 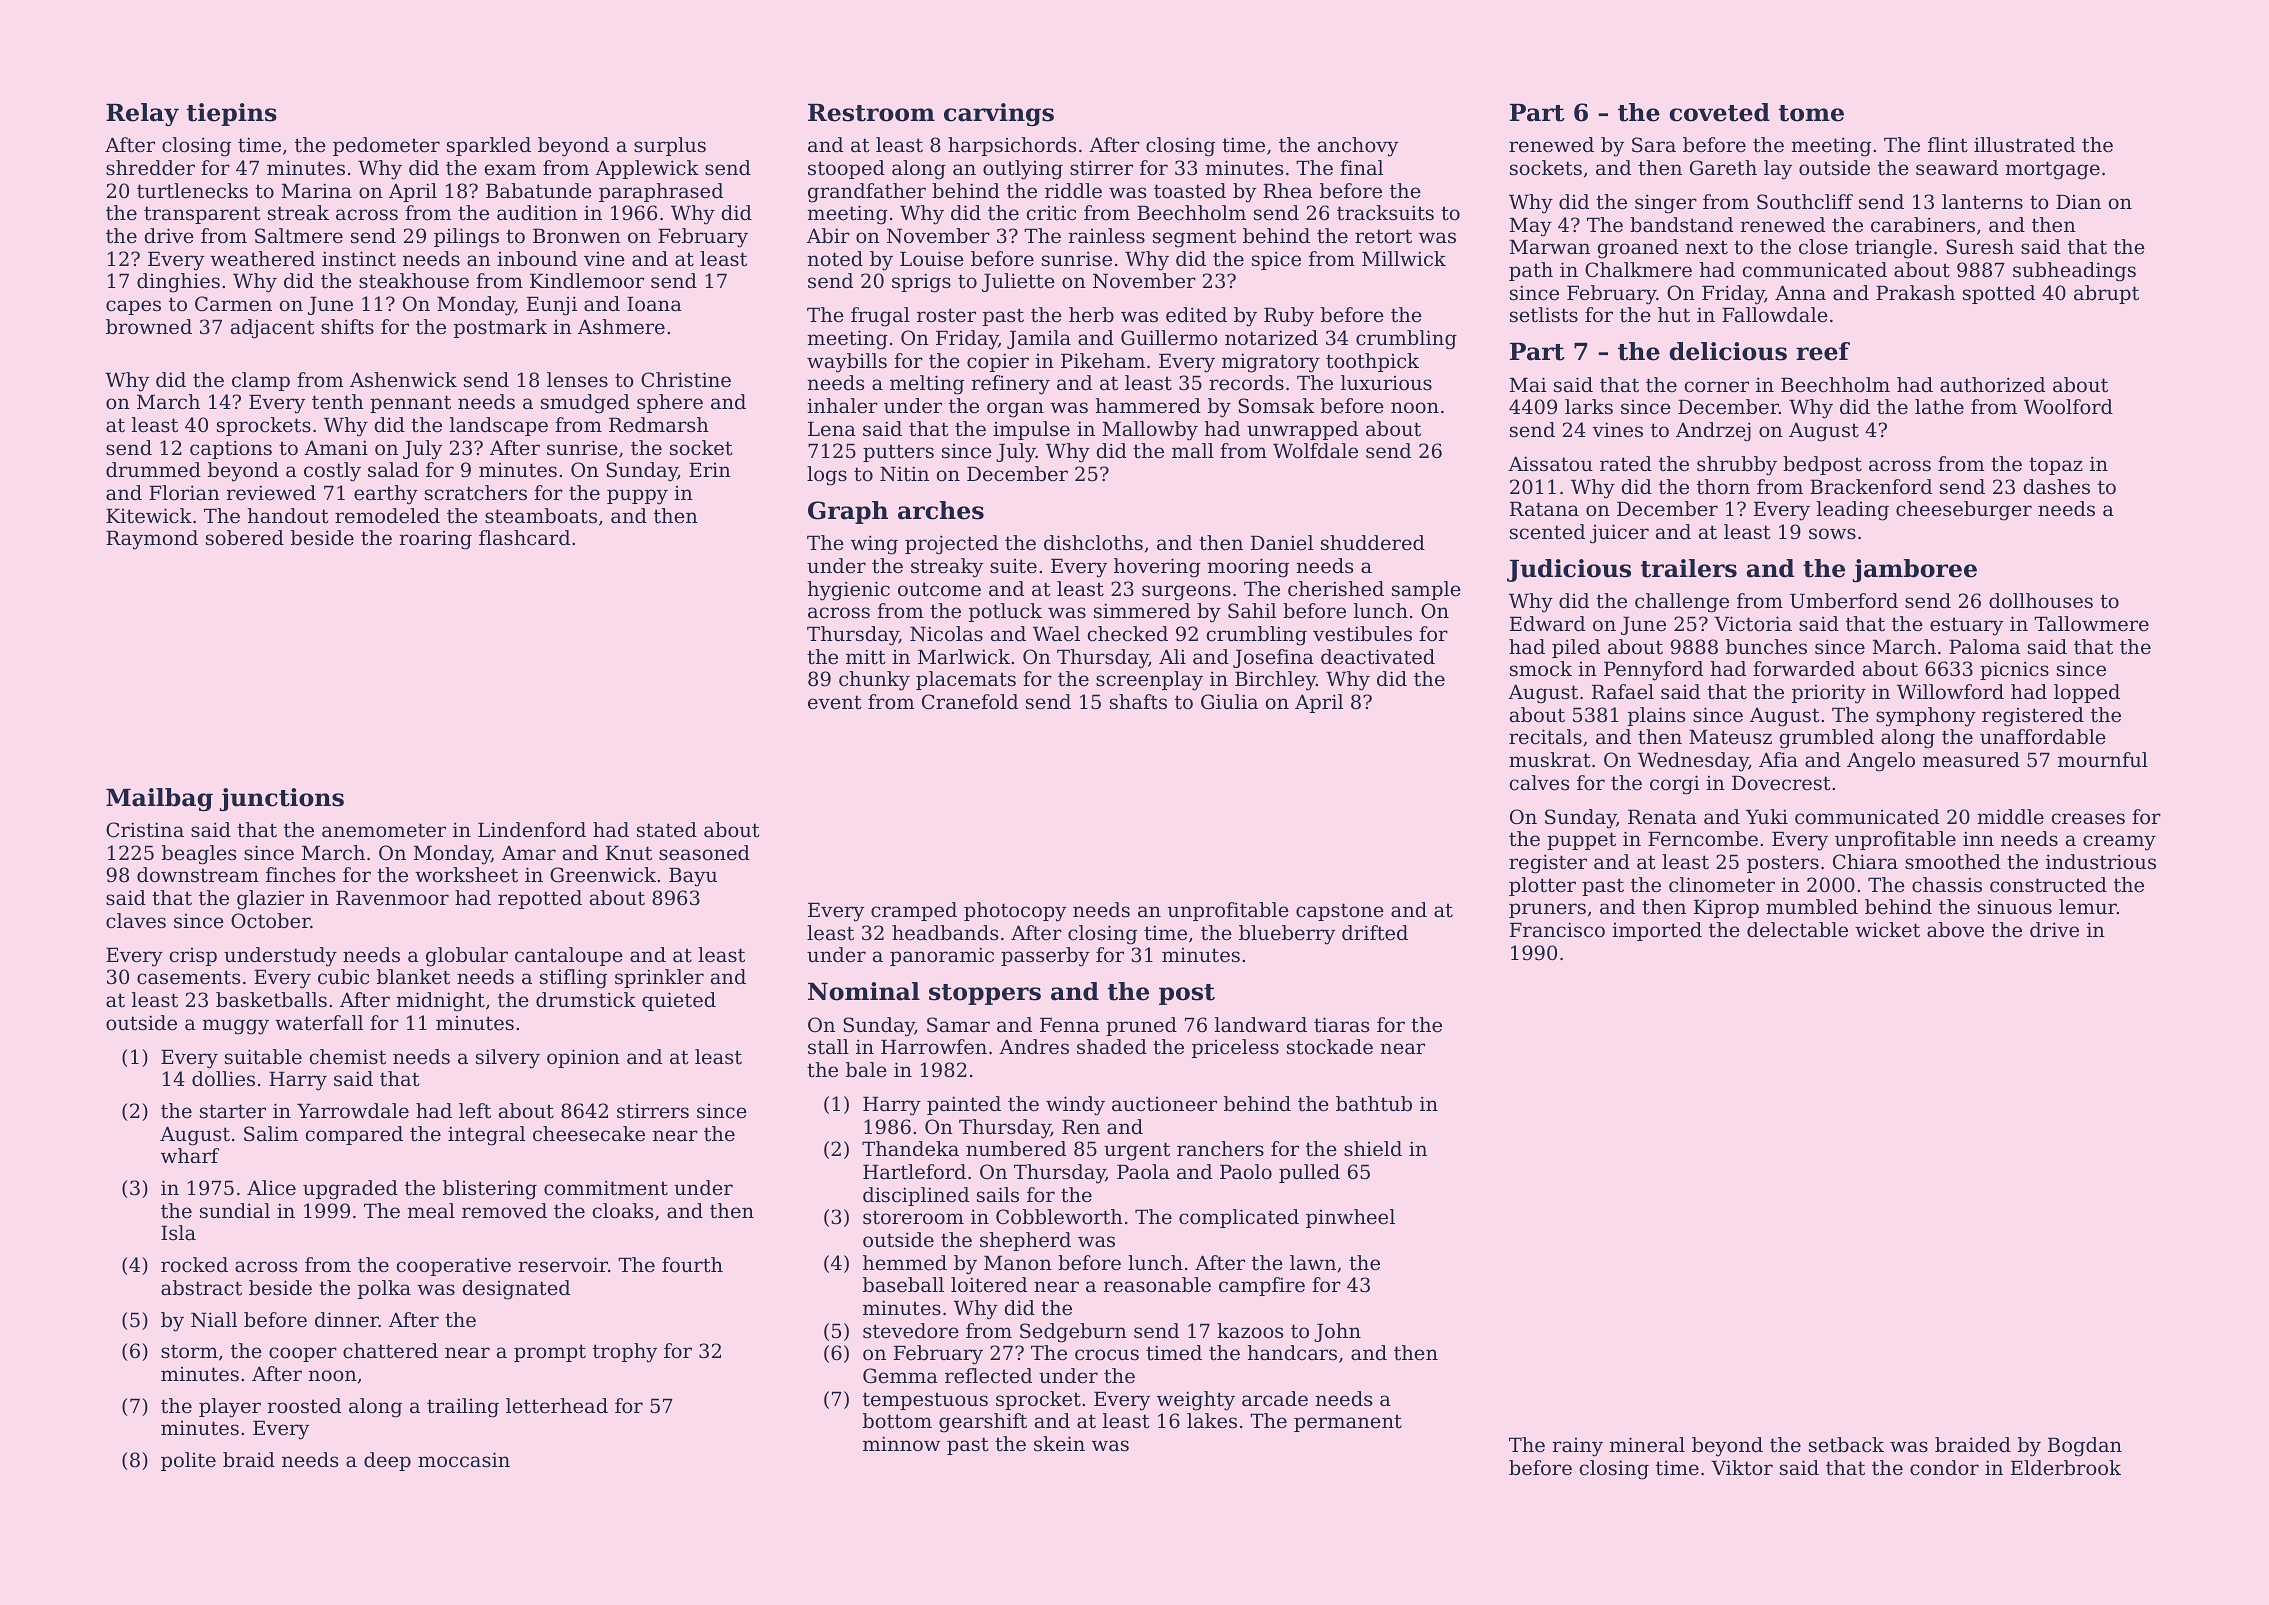 What do you see at coordinates (1539, 783) in the page?
I see `calves` at bounding box center [1539, 783].
